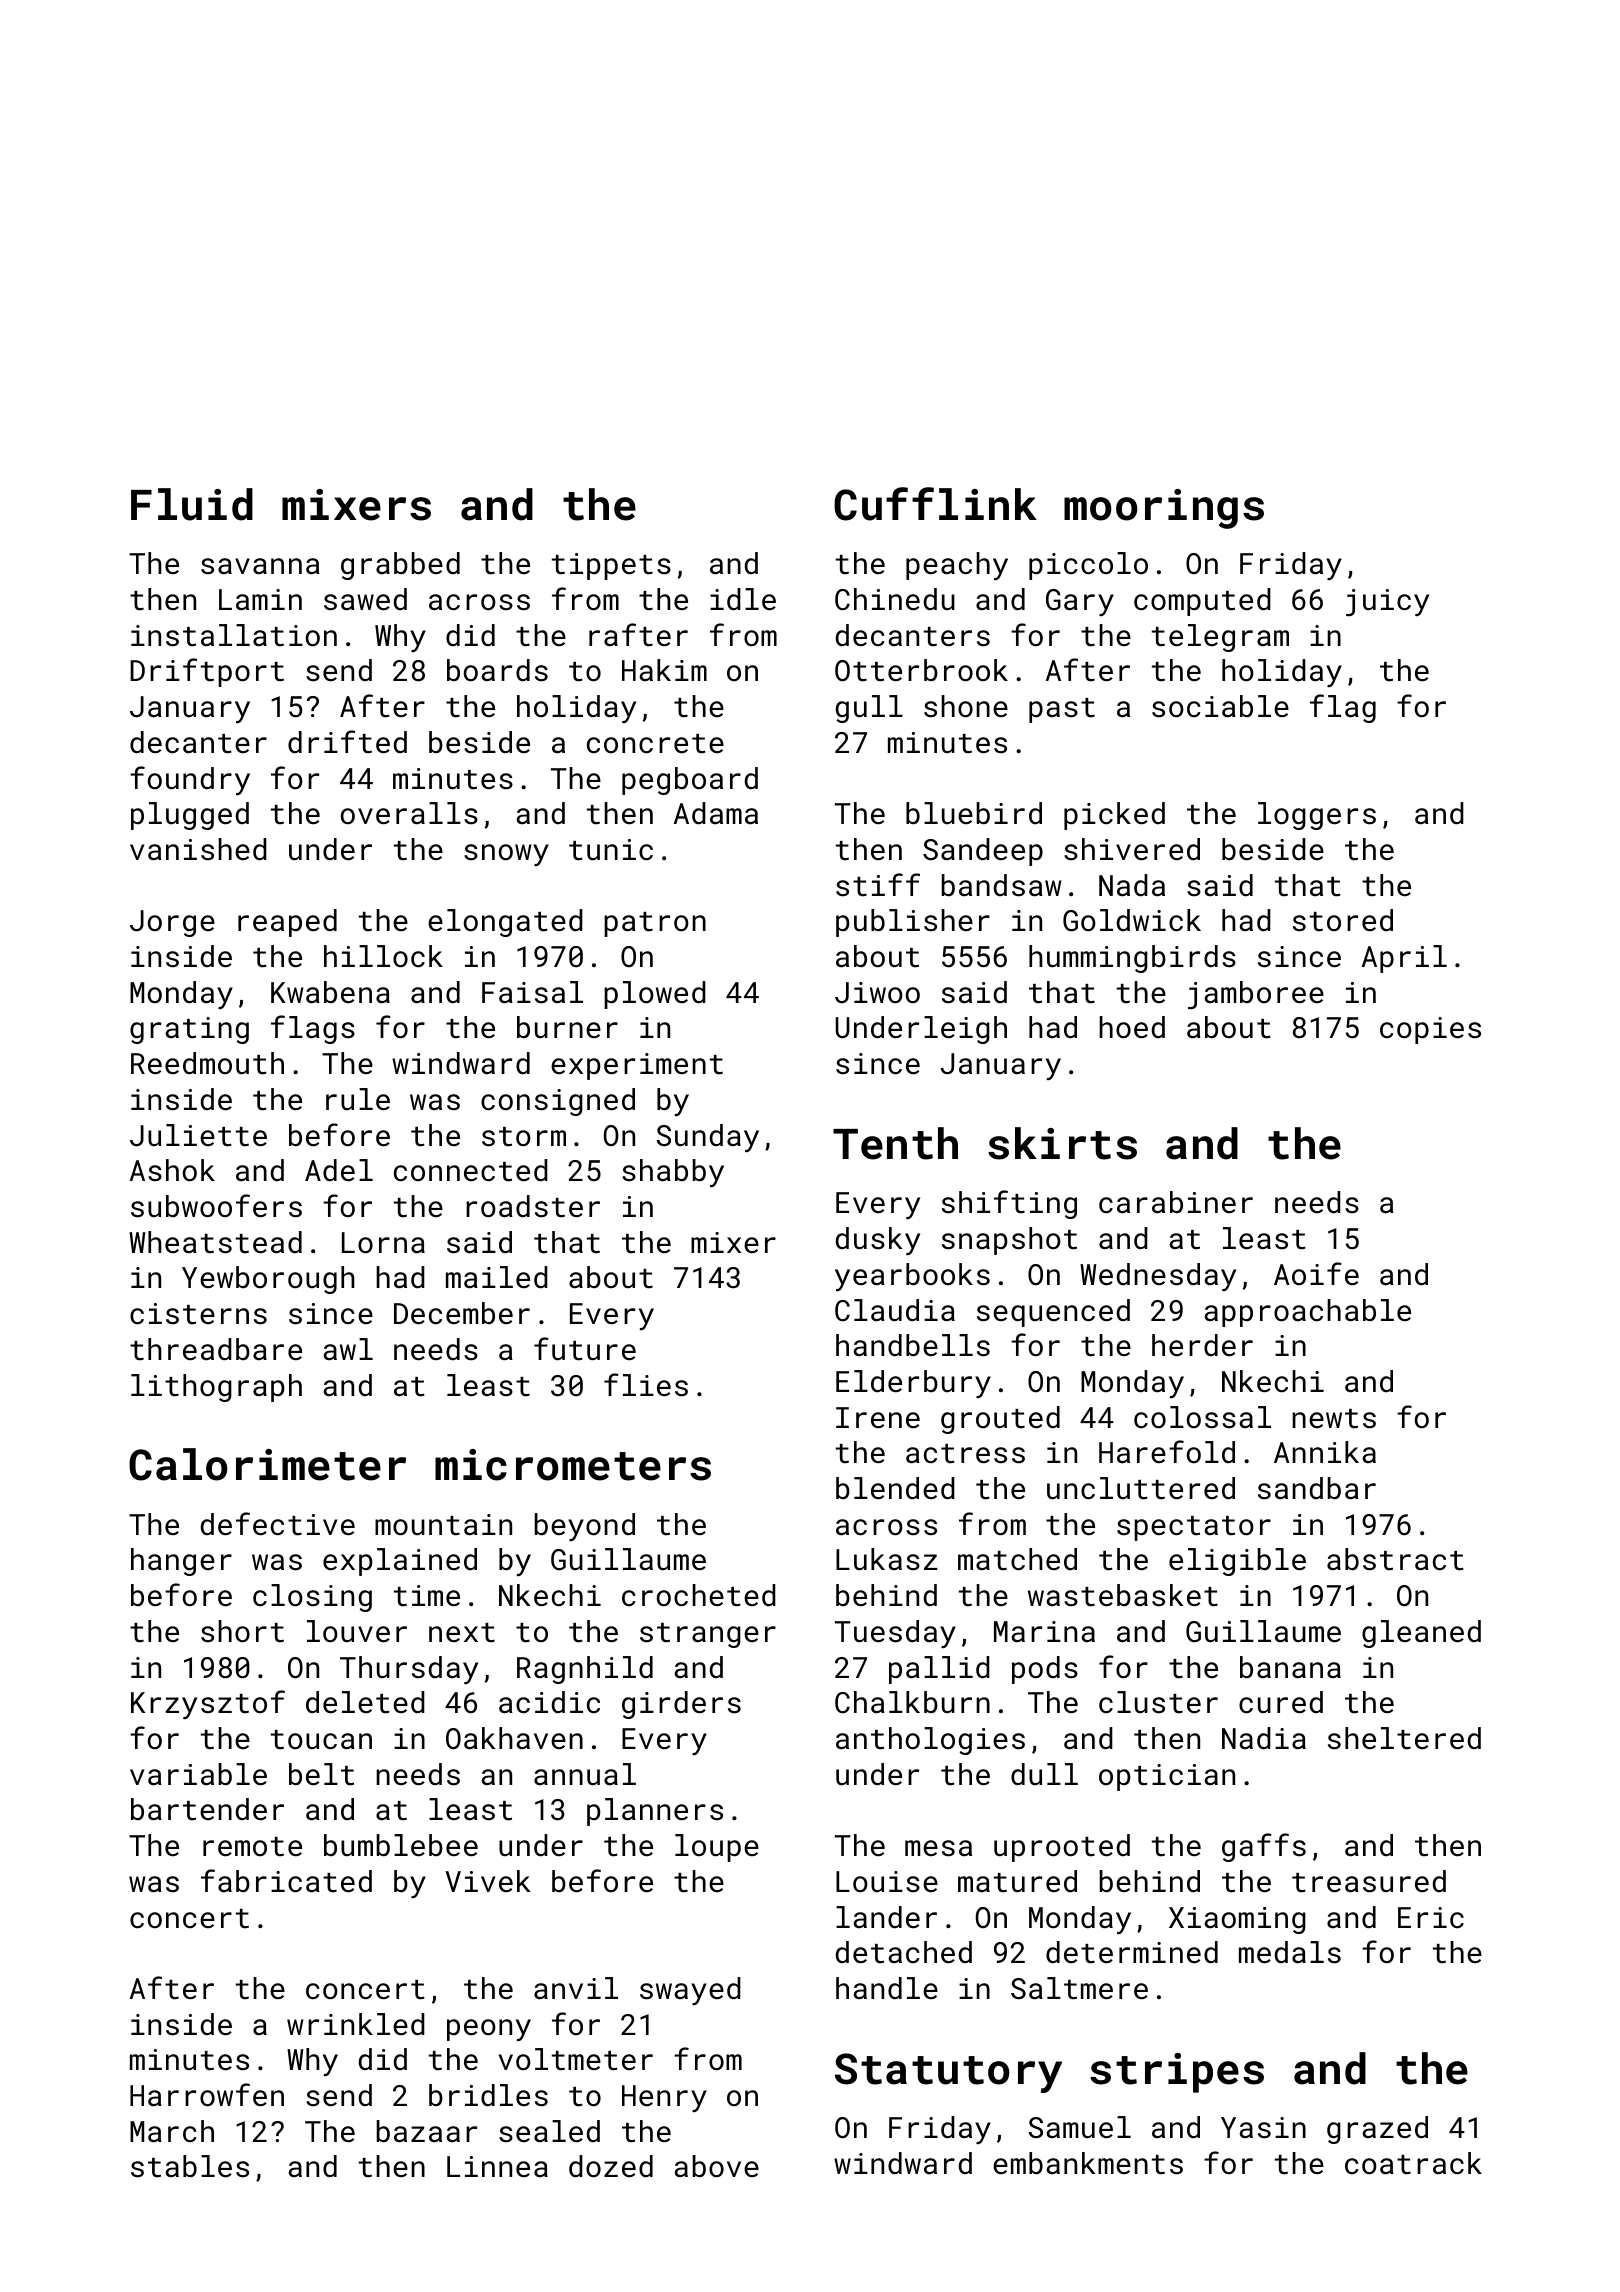 The image size is (1620, 2292). I want to click on Adama, so click(716, 813).
